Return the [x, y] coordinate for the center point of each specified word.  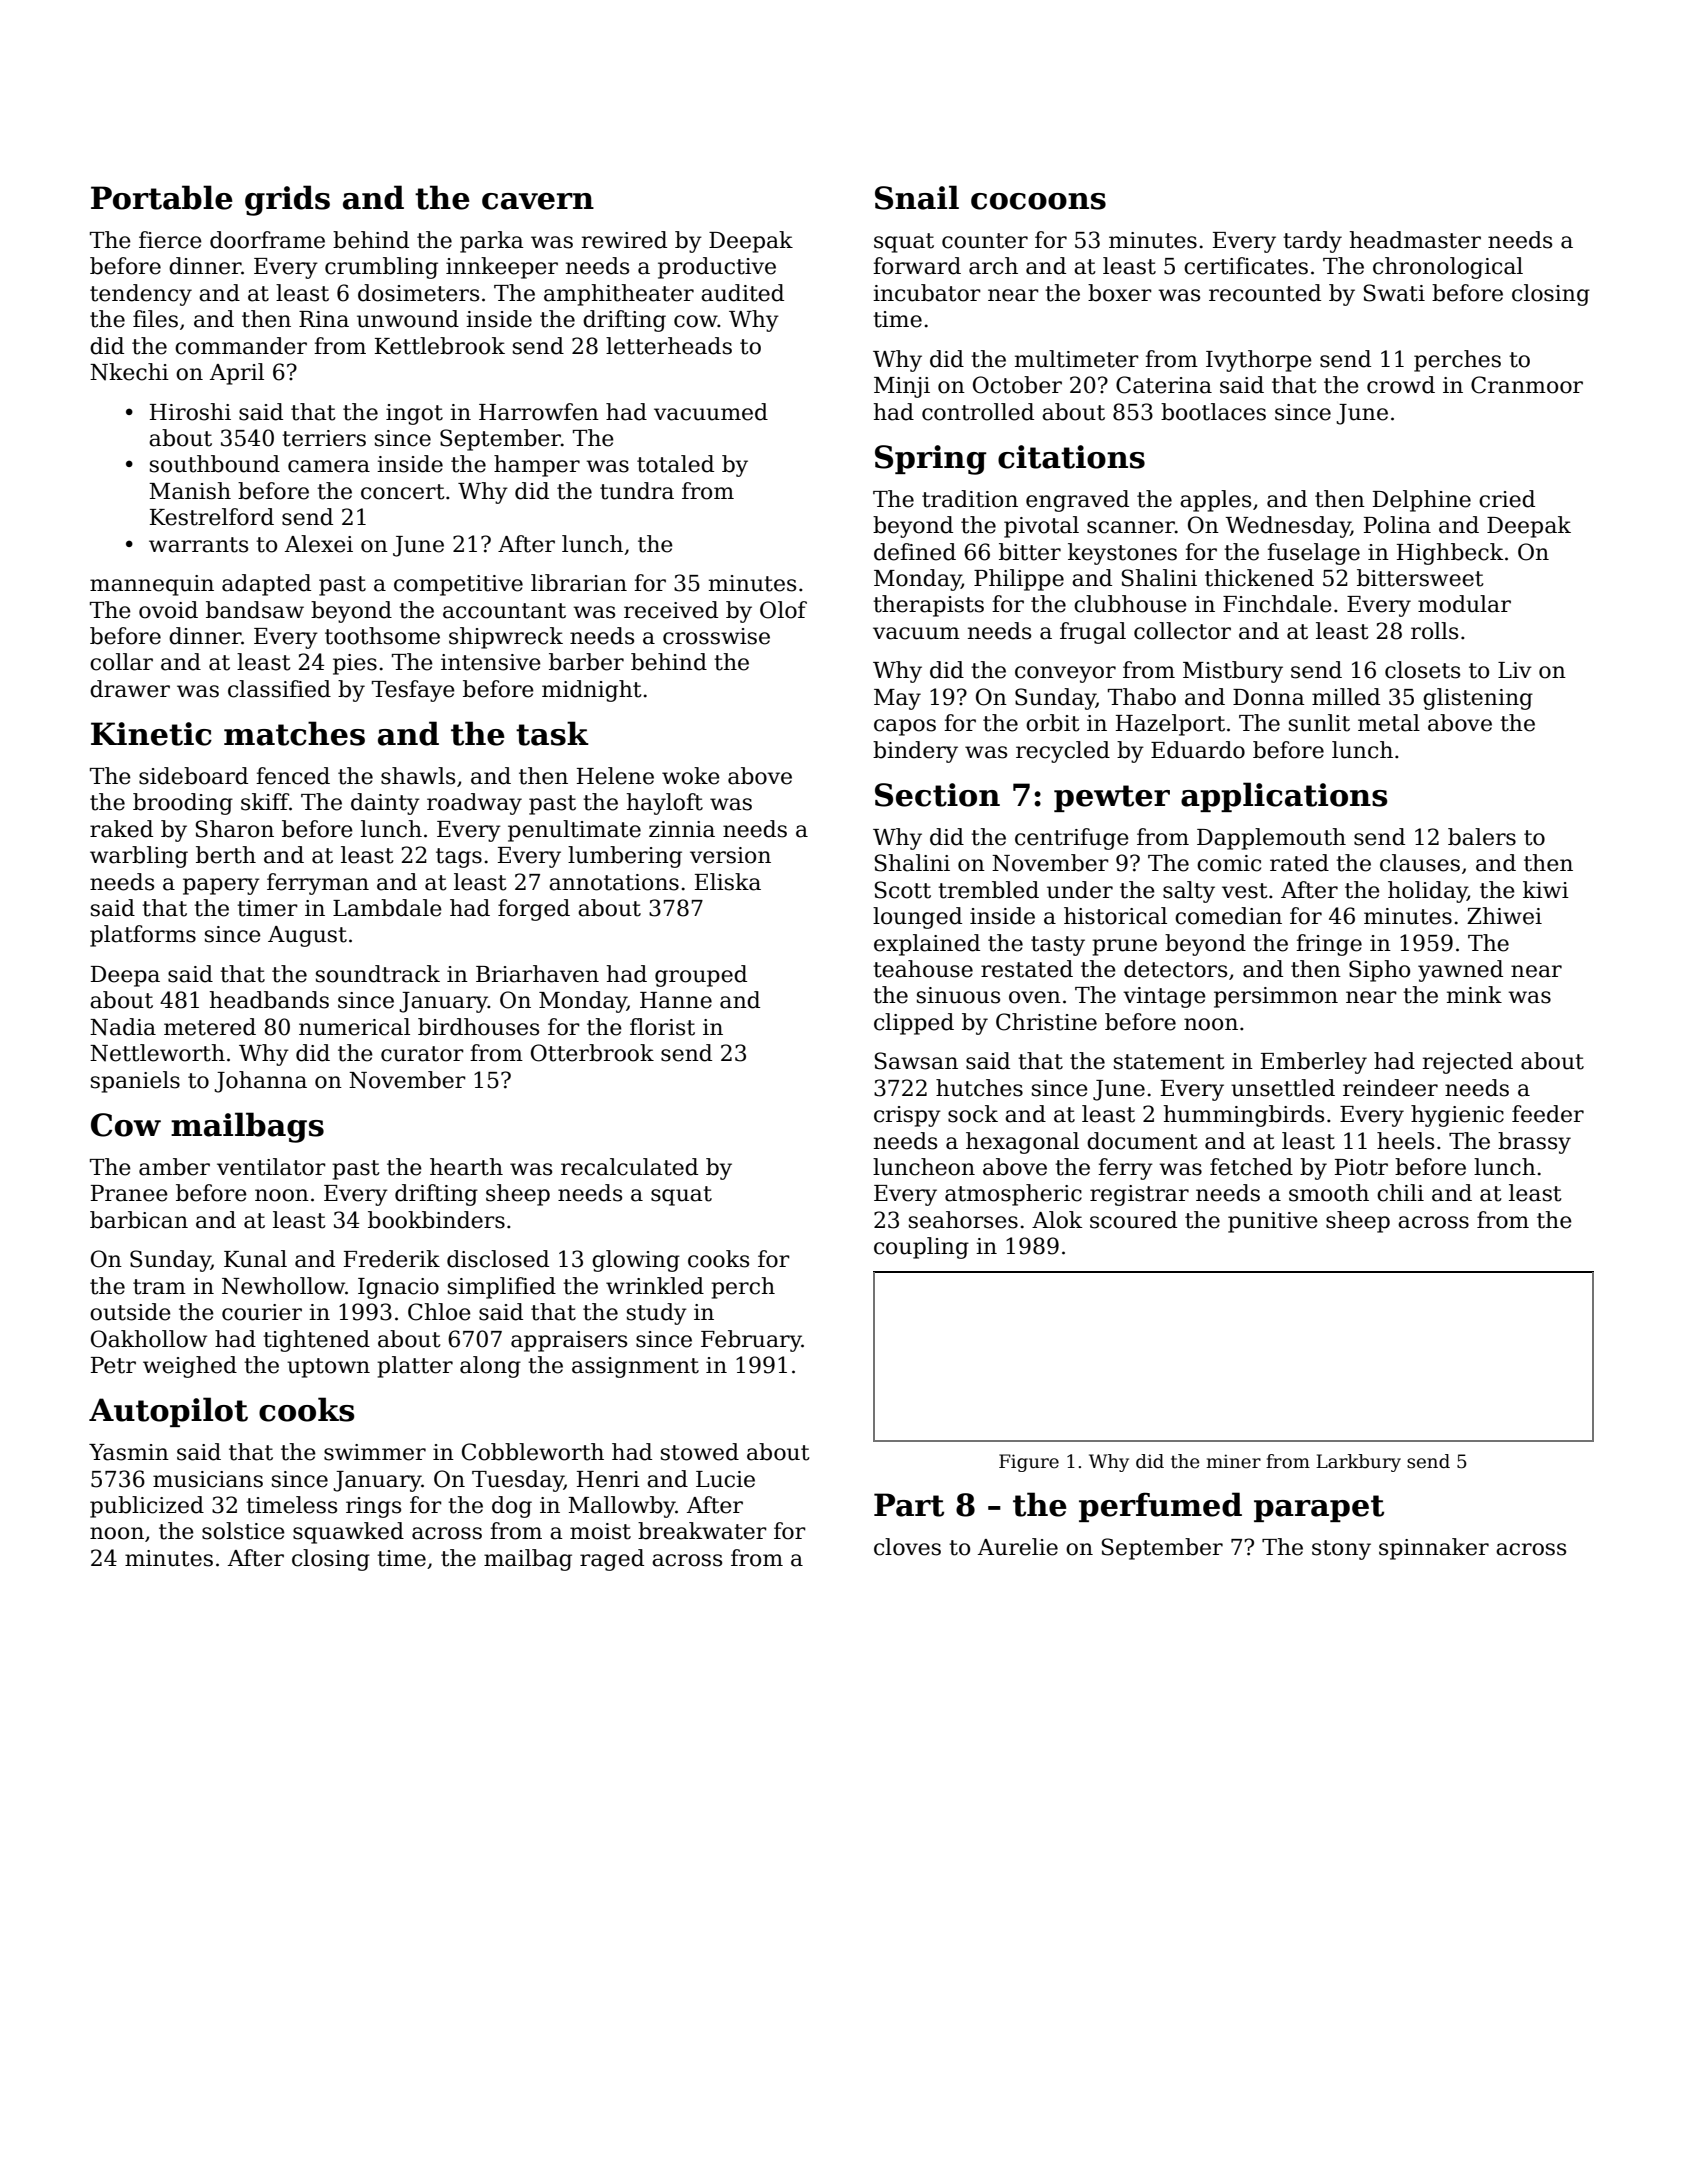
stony [1341, 1550]
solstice [243, 1531]
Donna [1269, 697]
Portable [162, 197]
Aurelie [1018, 1547]
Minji [902, 387]
